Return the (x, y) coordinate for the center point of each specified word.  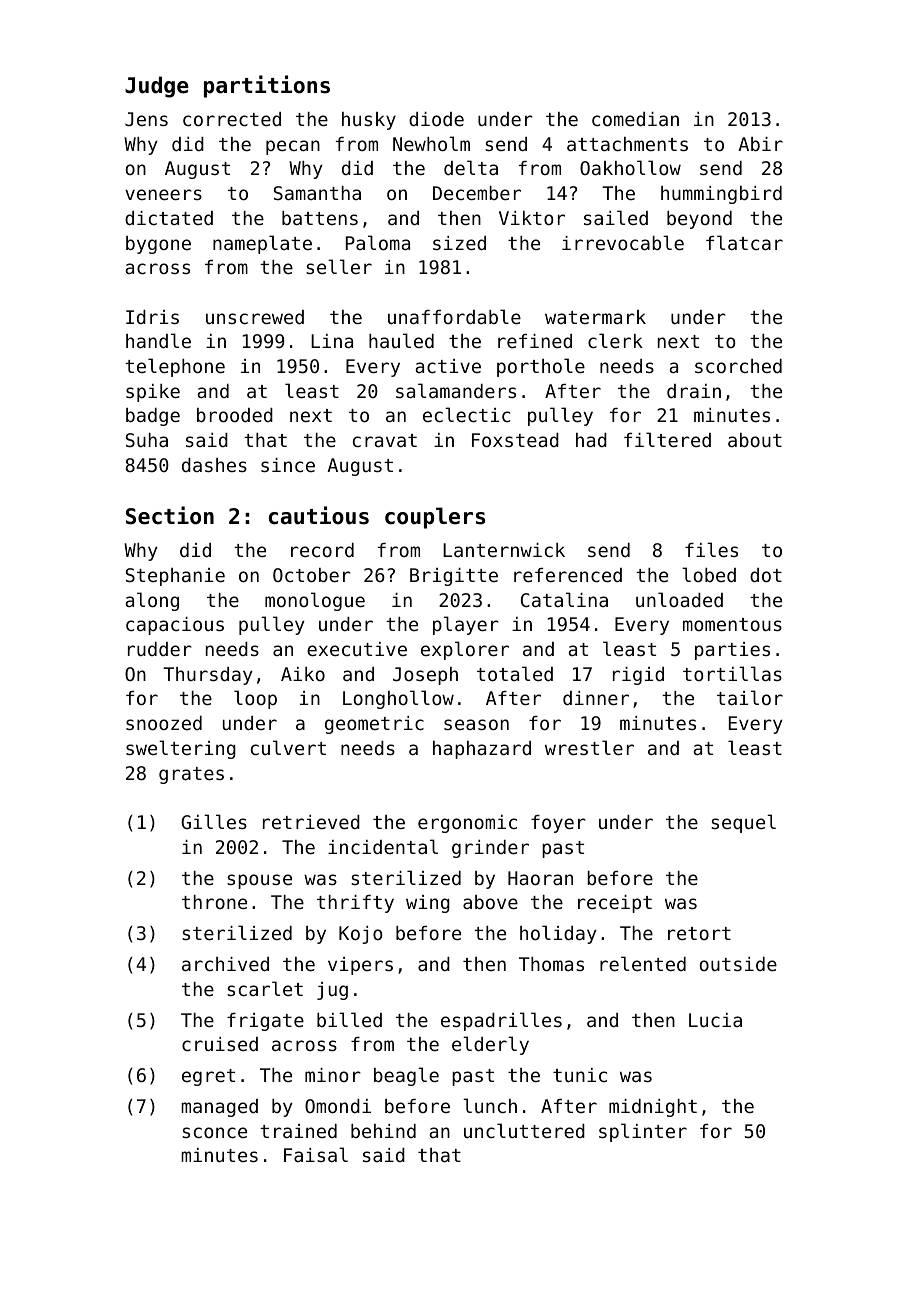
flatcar (744, 242)
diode (436, 119)
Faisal (316, 1154)
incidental (383, 846)
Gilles (214, 821)
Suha (147, 440)
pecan (293, 147)
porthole (541, 367)
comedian (635, 119)
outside (738, 964)
